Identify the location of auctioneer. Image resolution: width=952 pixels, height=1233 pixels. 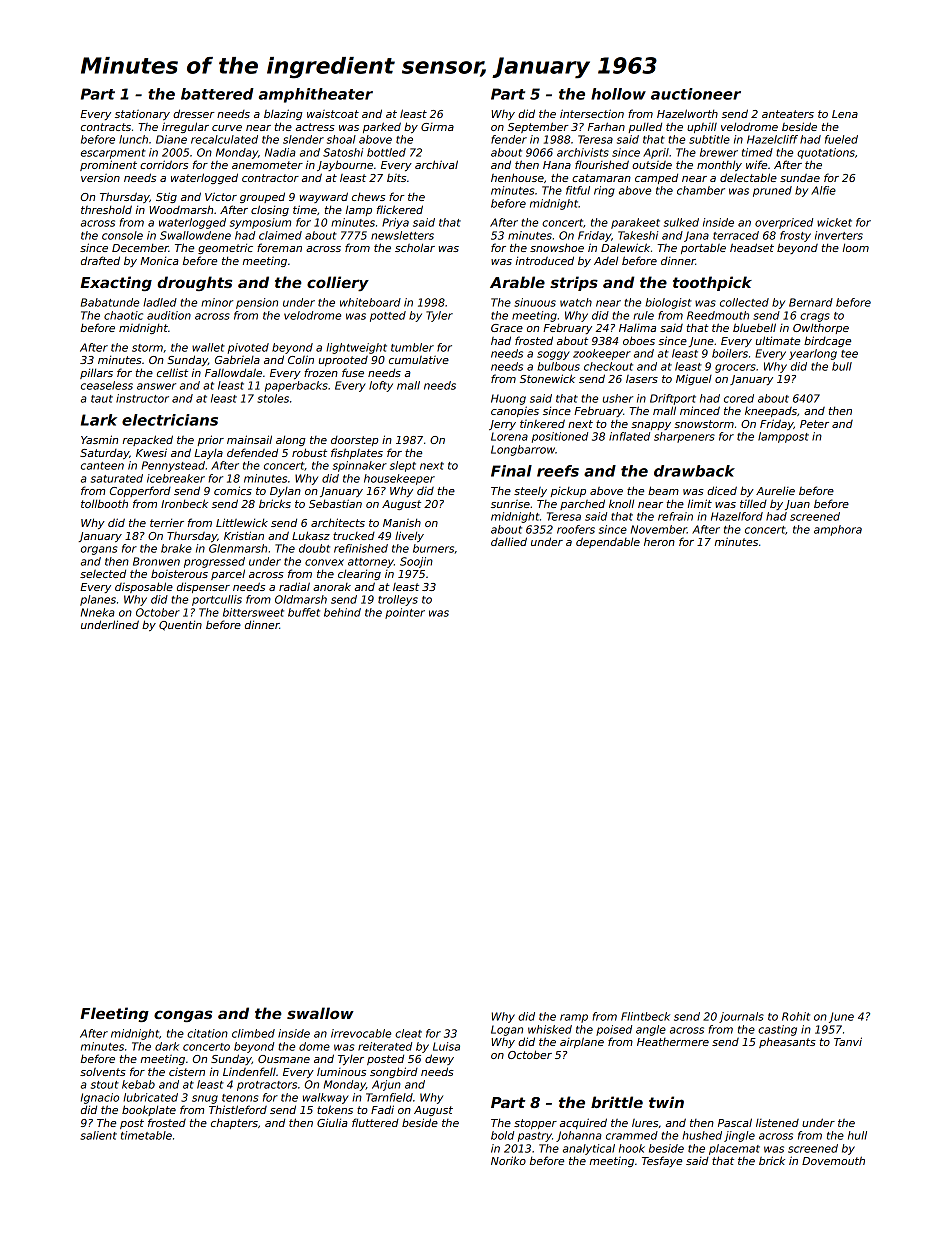
(696, 94).
